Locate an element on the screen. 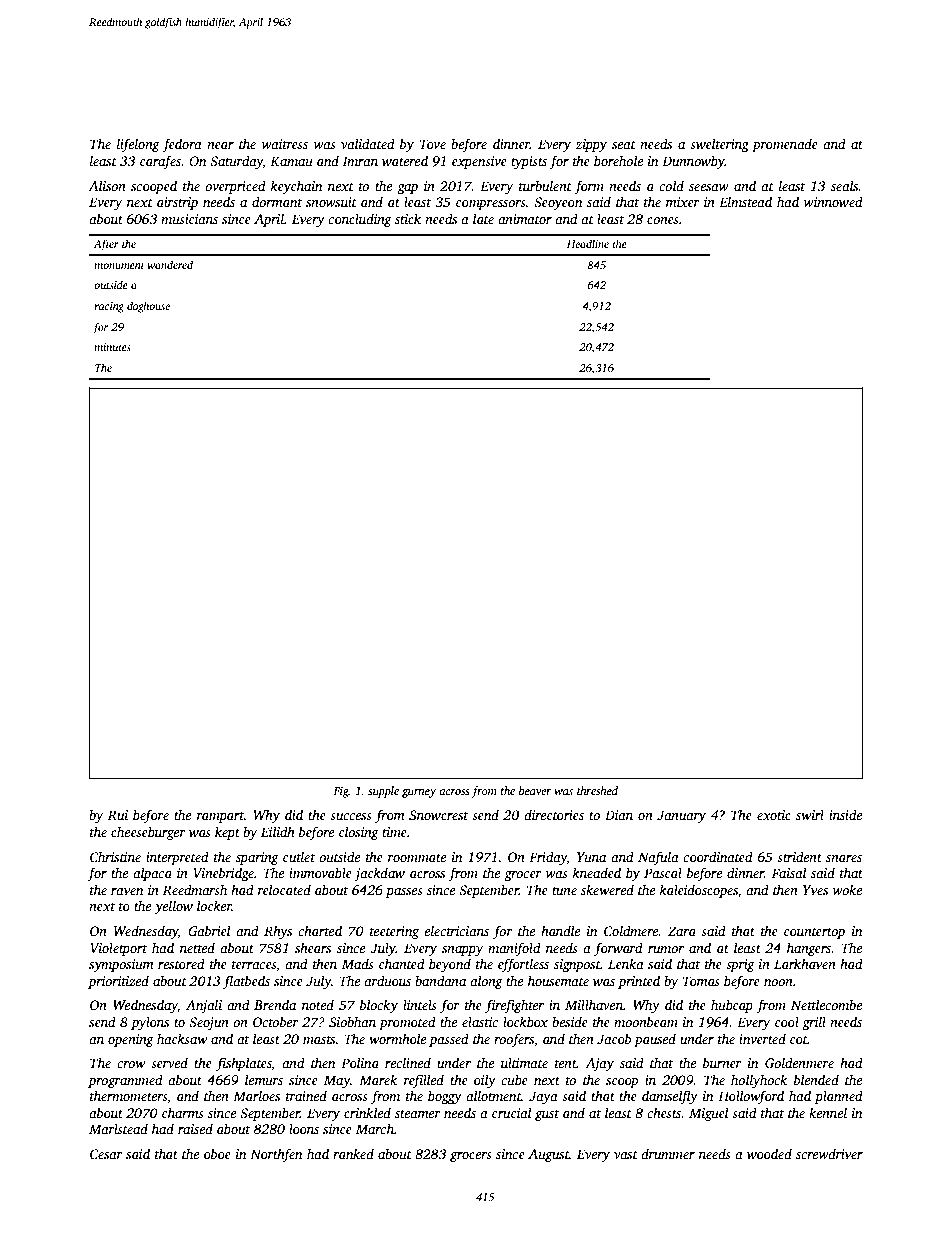 The width and height of the screenshot is (952, 1233). exotic is located at coordinates (774, 815).
